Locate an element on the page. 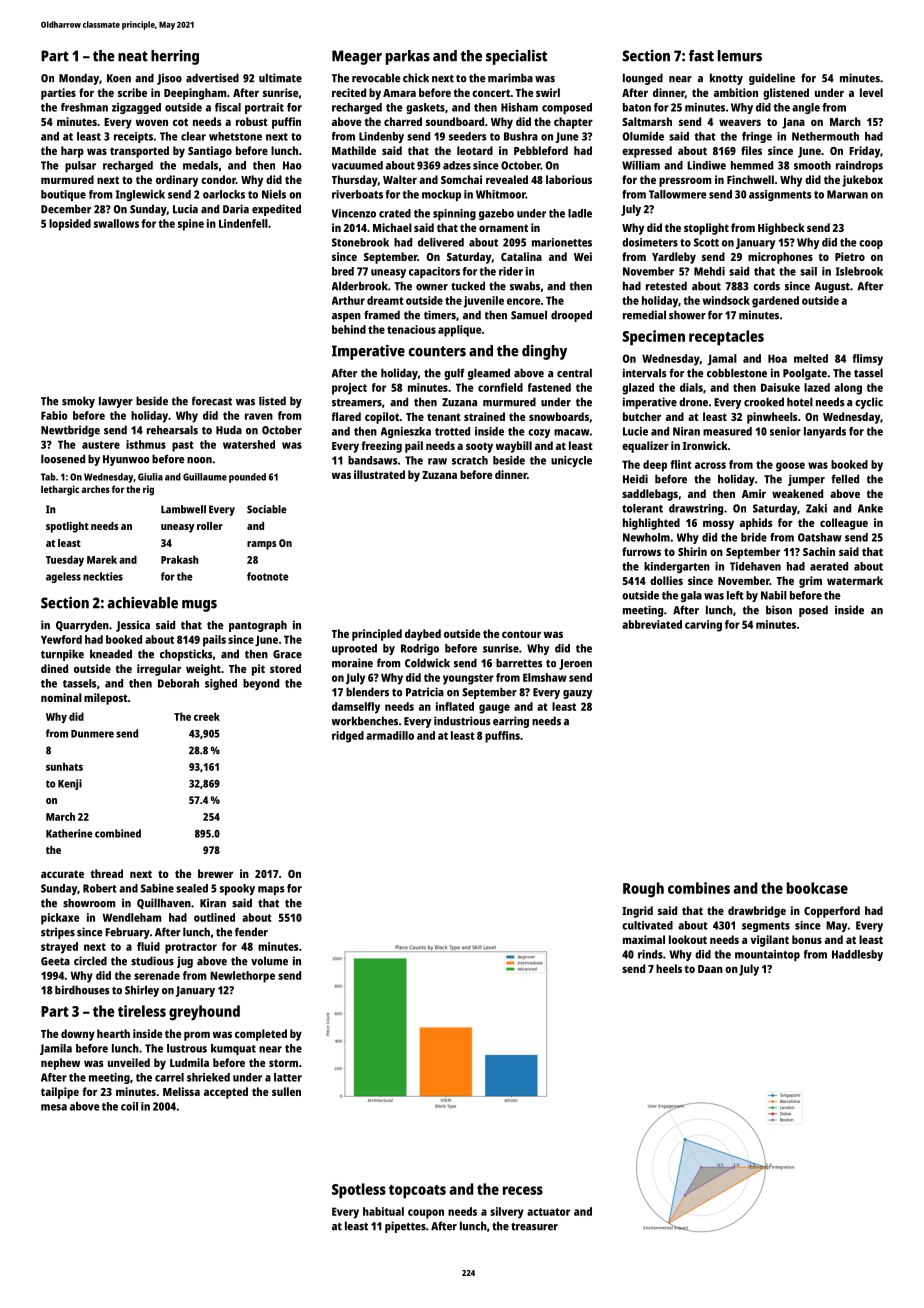 The height and width of the page is (1308, 924). bison is located at coordinates (779, 610).
